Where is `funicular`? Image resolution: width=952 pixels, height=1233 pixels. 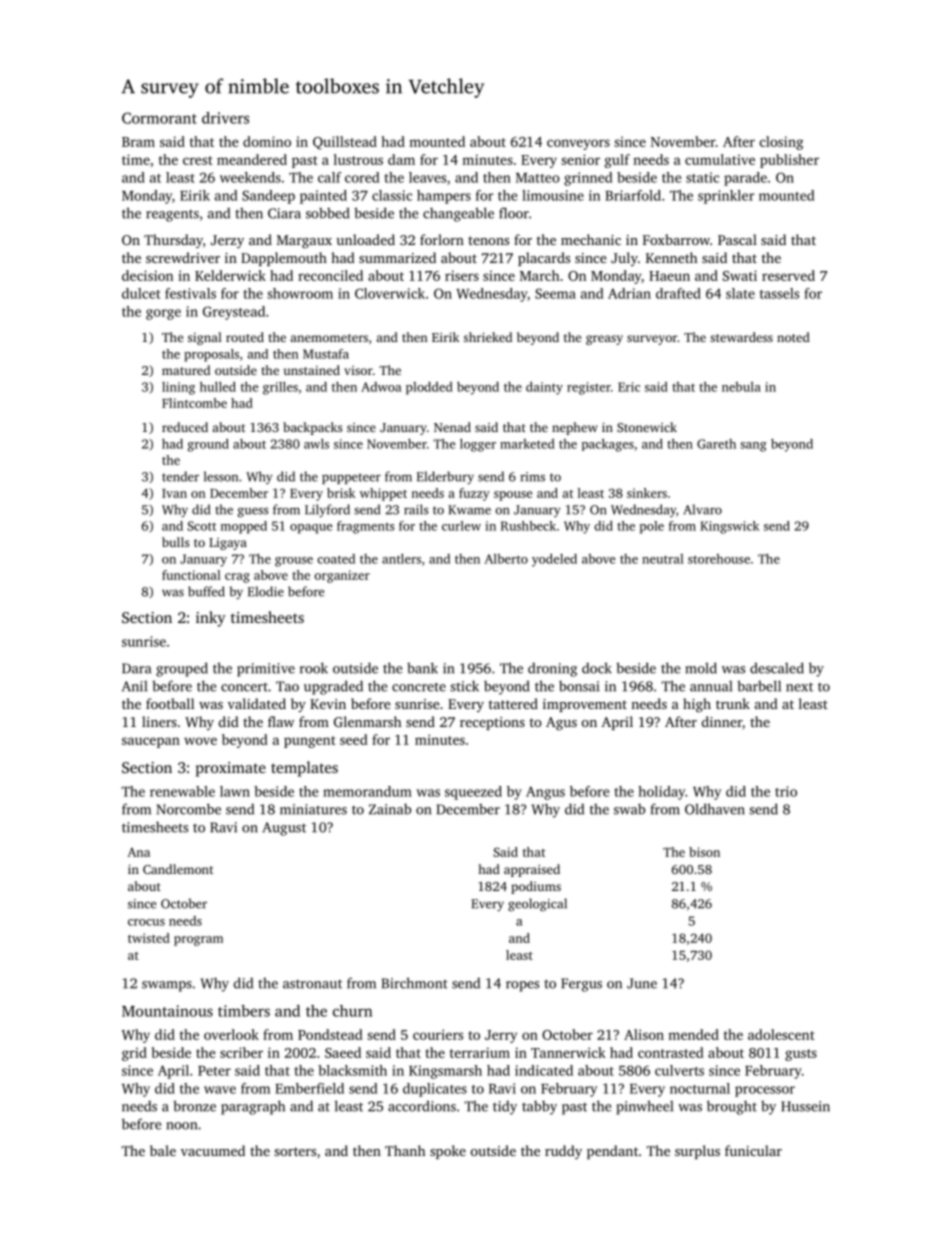
funicular is located at coordinates (753, 1150).
